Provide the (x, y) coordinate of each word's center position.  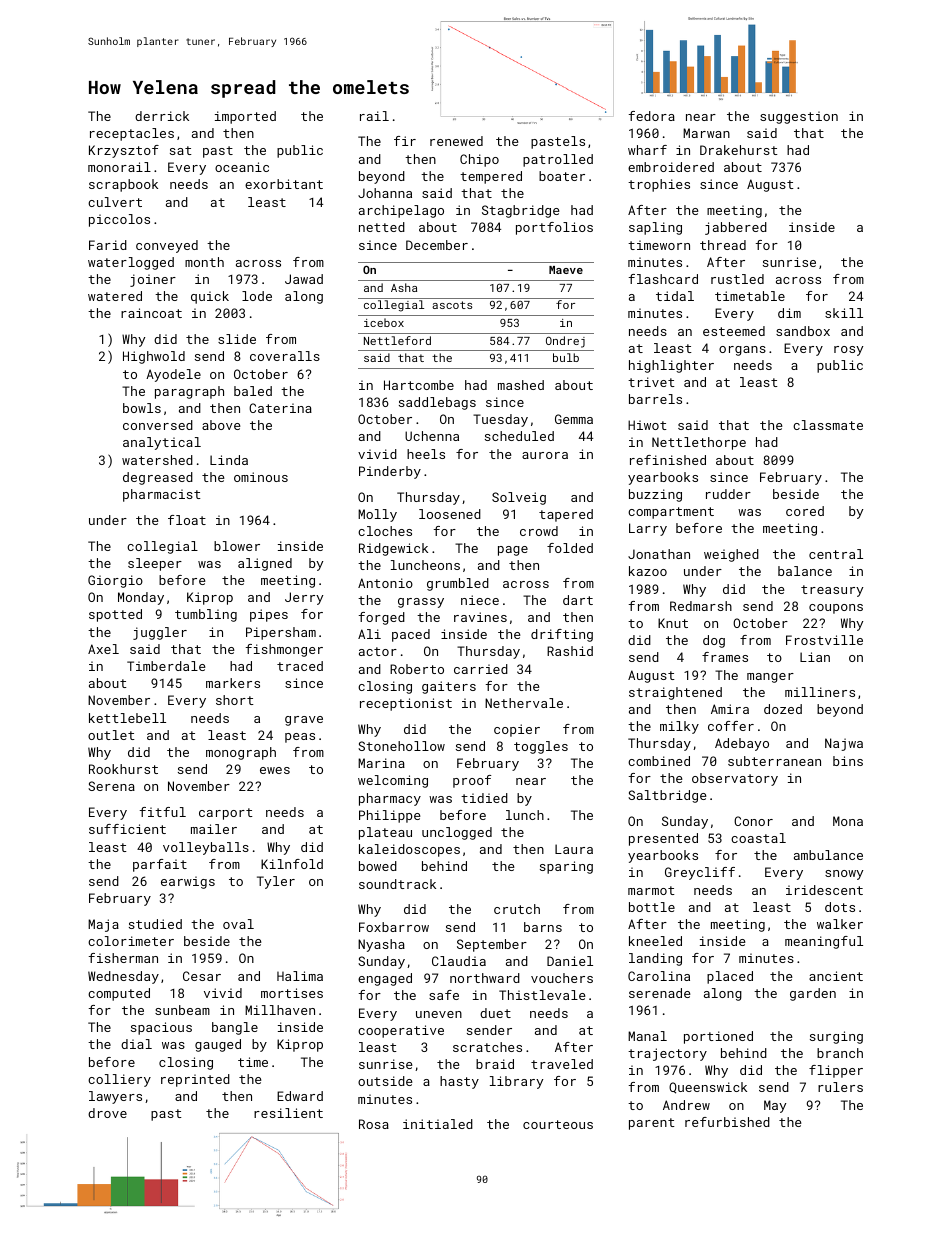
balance (805, 571)
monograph (241, 753)
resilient (288, 1113)
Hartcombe (419, 385)
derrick (162, 116)
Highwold (154, 357)
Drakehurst (739, 150)
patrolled (558, 160)
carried (481, 669)
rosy (848, 351)
